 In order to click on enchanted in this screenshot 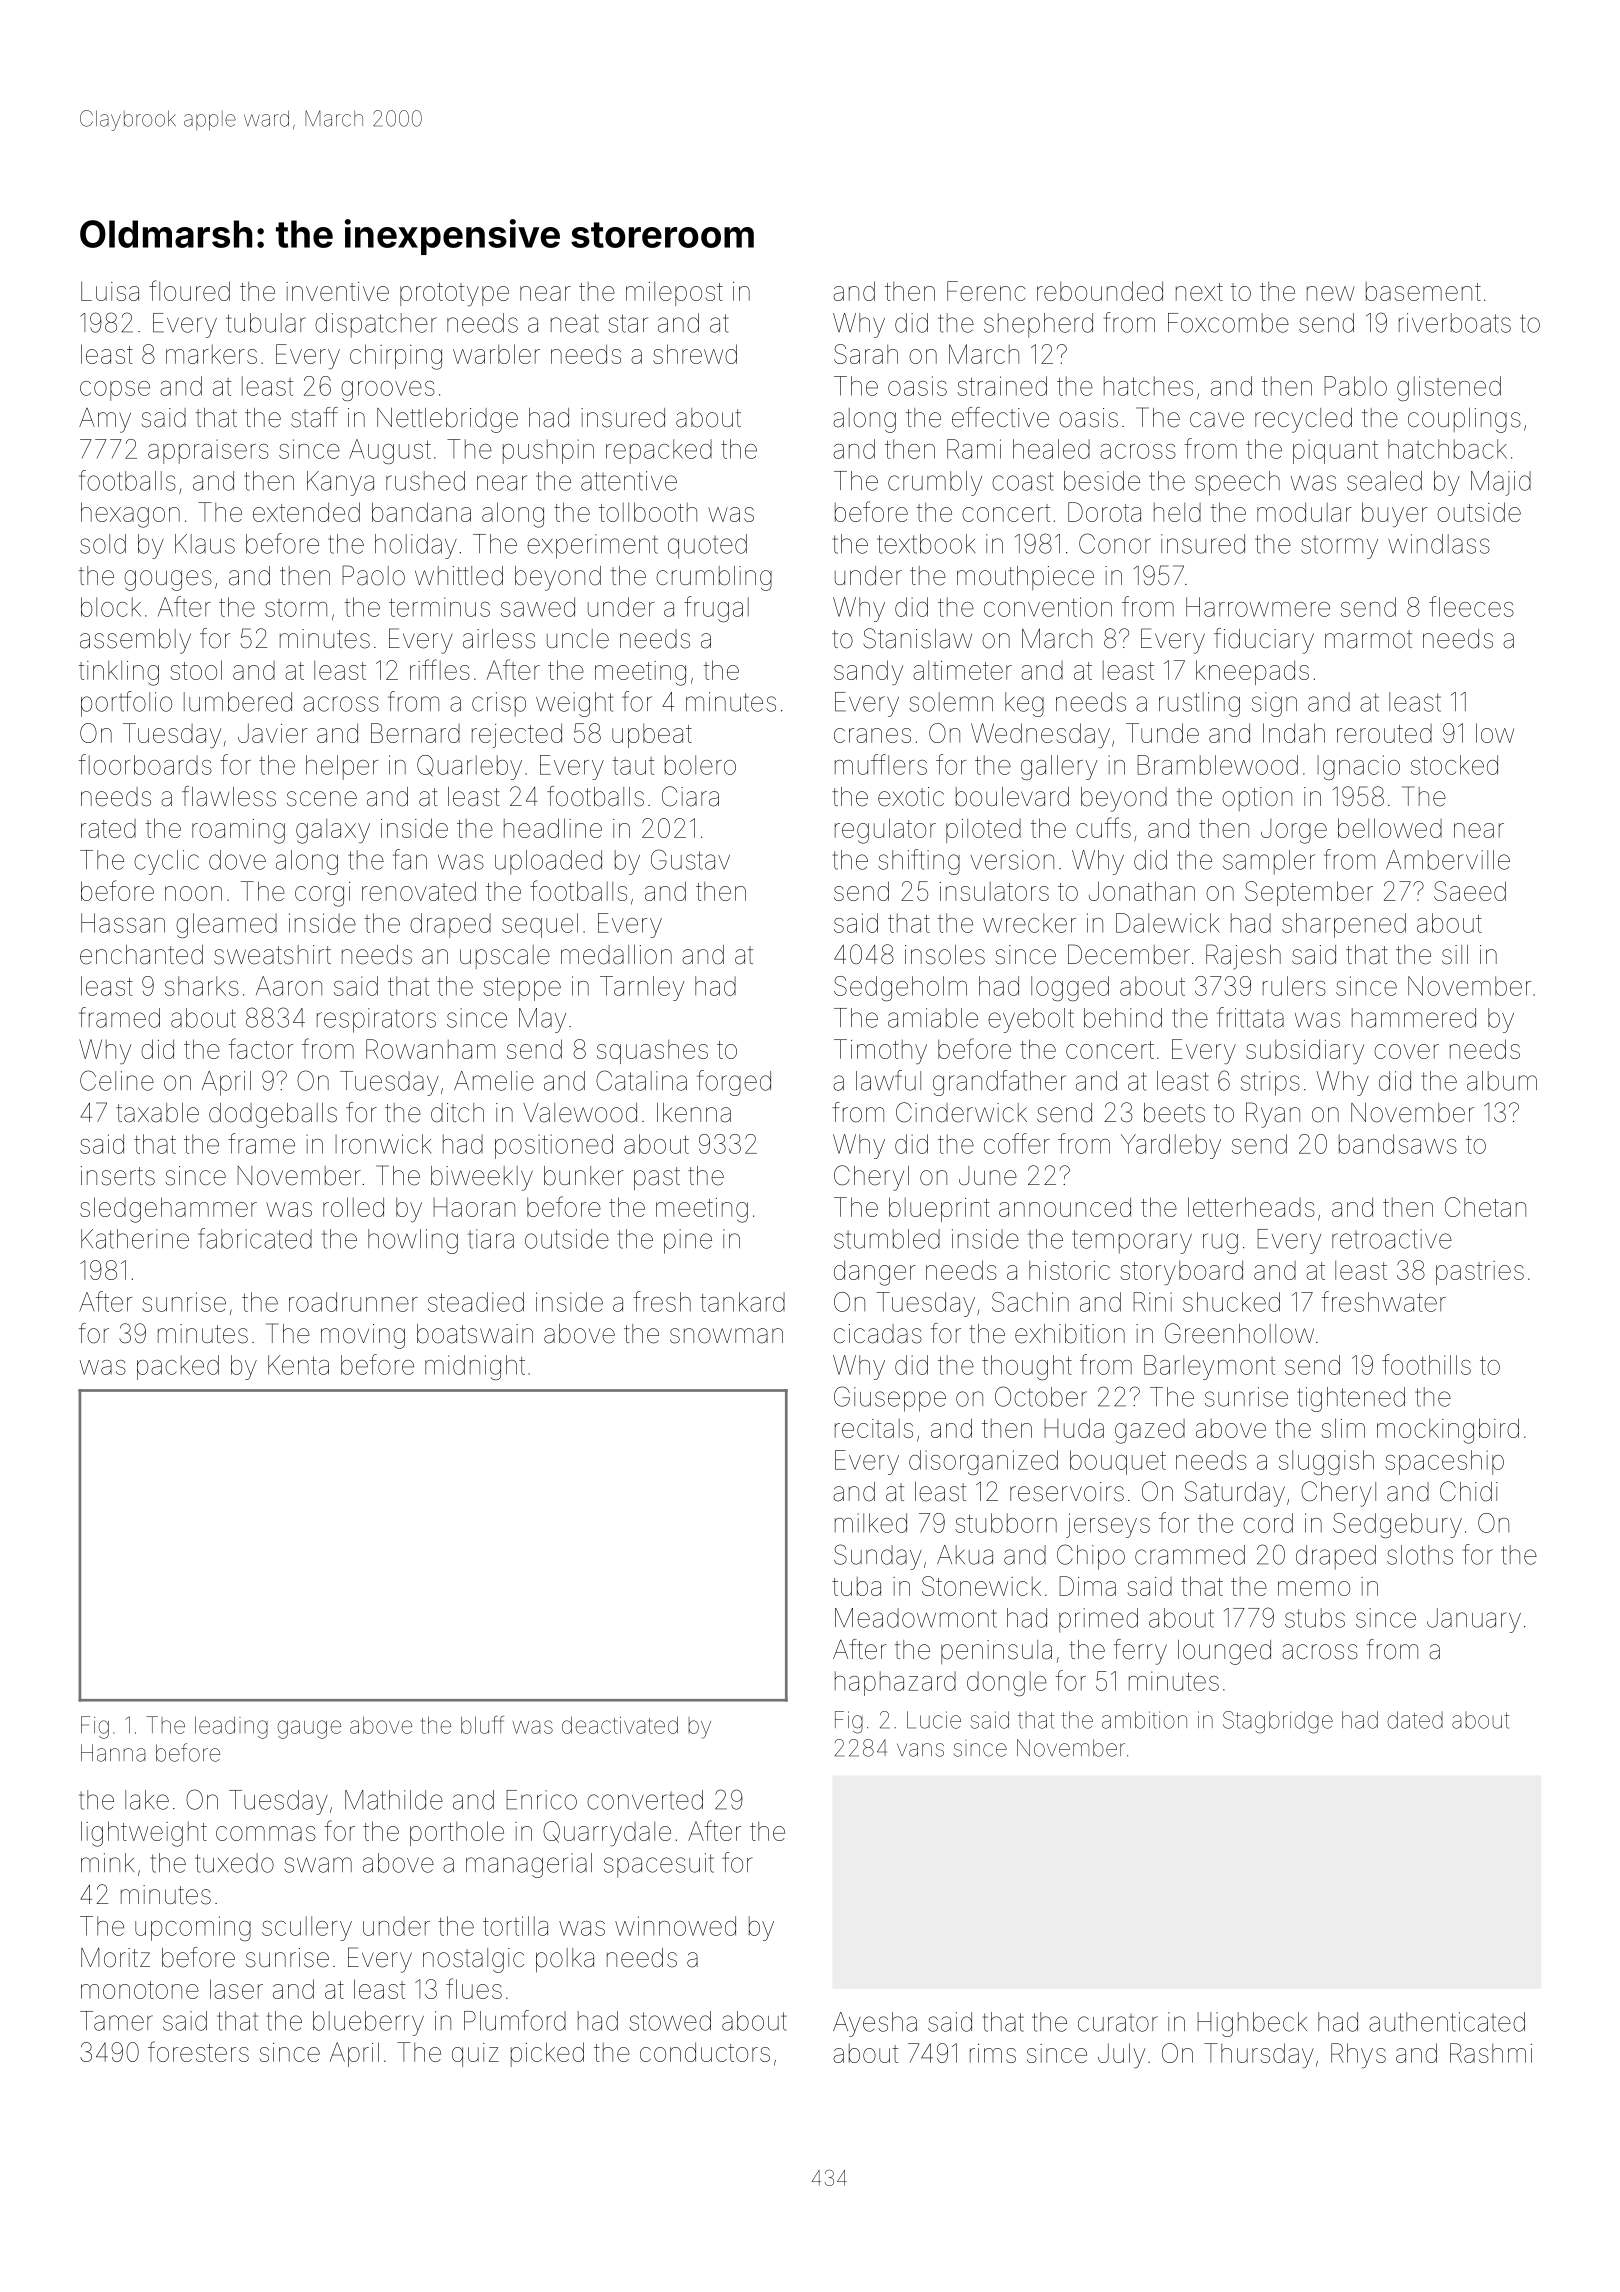, I will do `click(141, 955)`.
